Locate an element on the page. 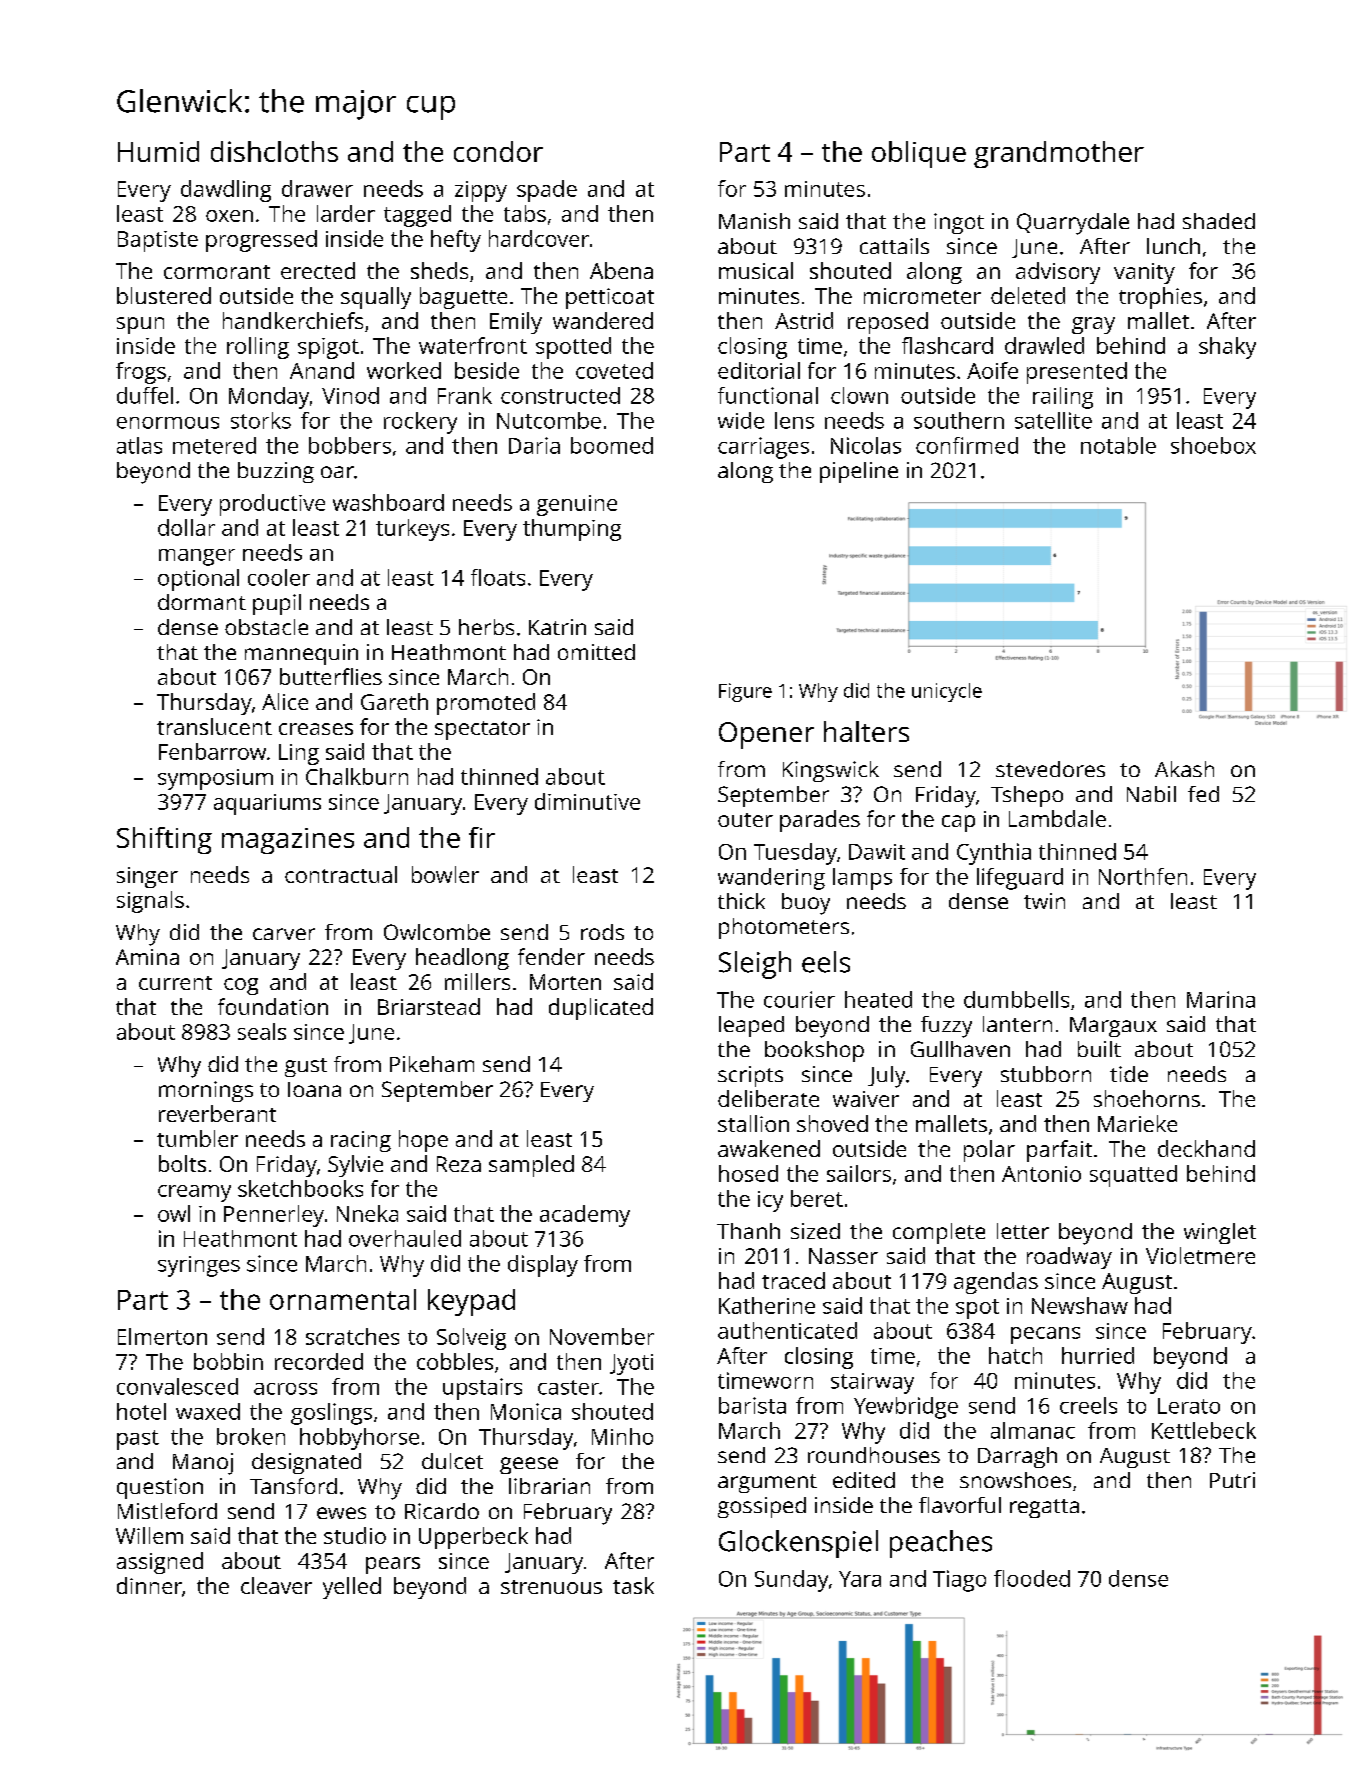 The height and width of the image is (1775, 1372). Margaux is located at coordinates (1113, 1027).
